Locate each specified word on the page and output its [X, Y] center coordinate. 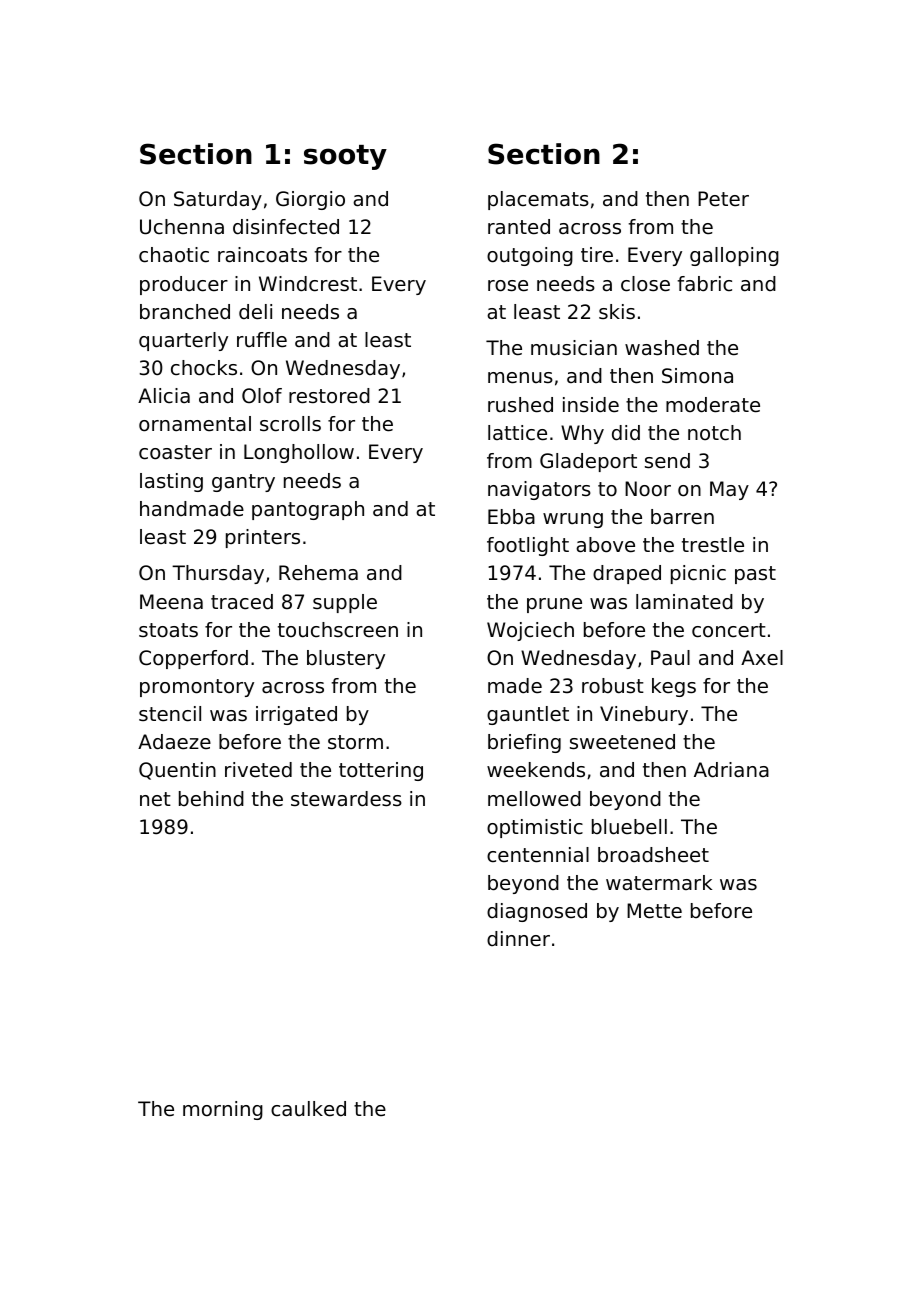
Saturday [218, 200]
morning [223, 1110]
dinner [518, 939]
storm [355, 742]
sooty [345, 157]
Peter [723, 199]
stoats [168, 630]
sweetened [622, 742]
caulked [308, 1109]
